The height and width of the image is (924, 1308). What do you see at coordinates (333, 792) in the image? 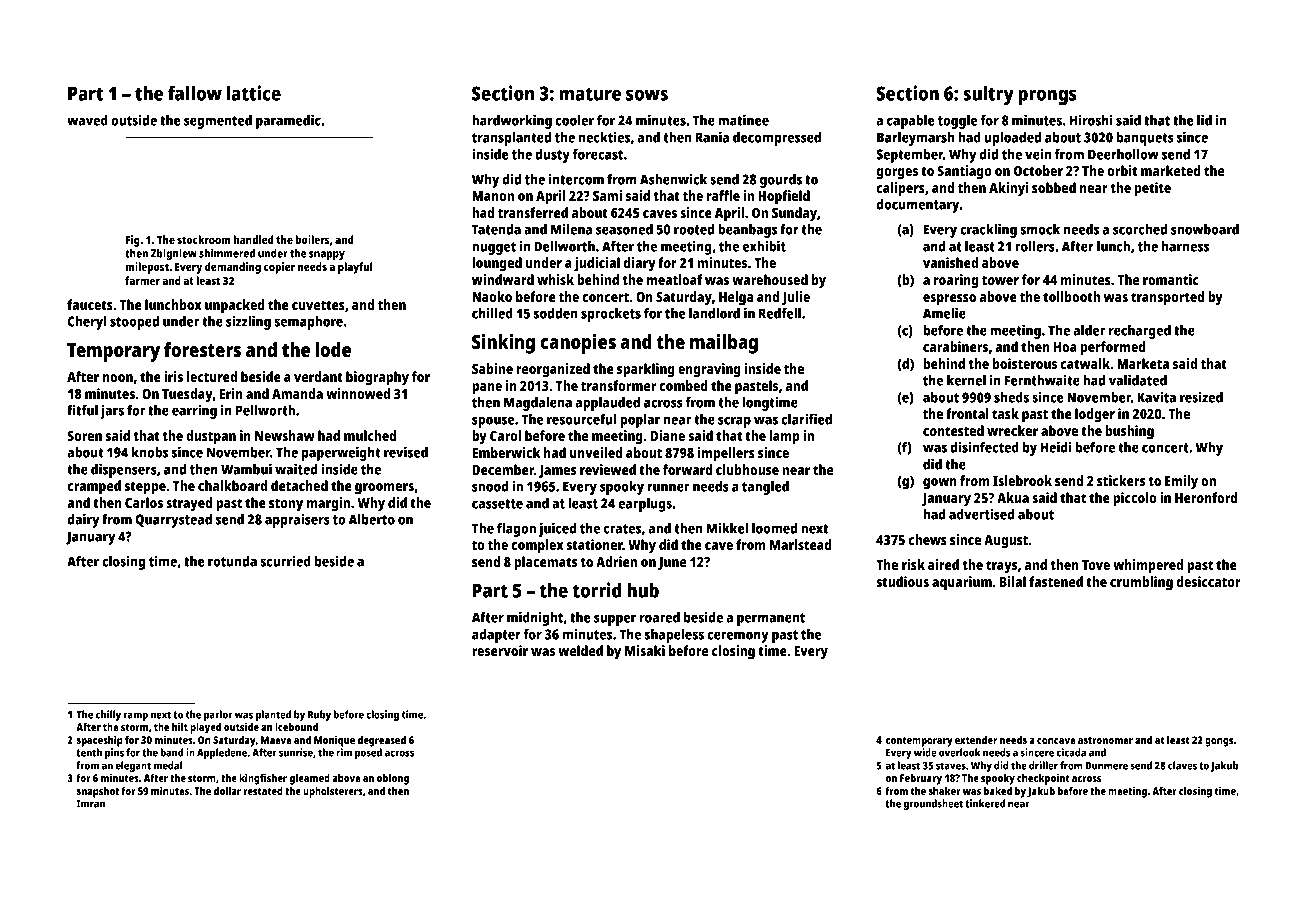
I see `upholsterers` at bounding box center [333, 792].
